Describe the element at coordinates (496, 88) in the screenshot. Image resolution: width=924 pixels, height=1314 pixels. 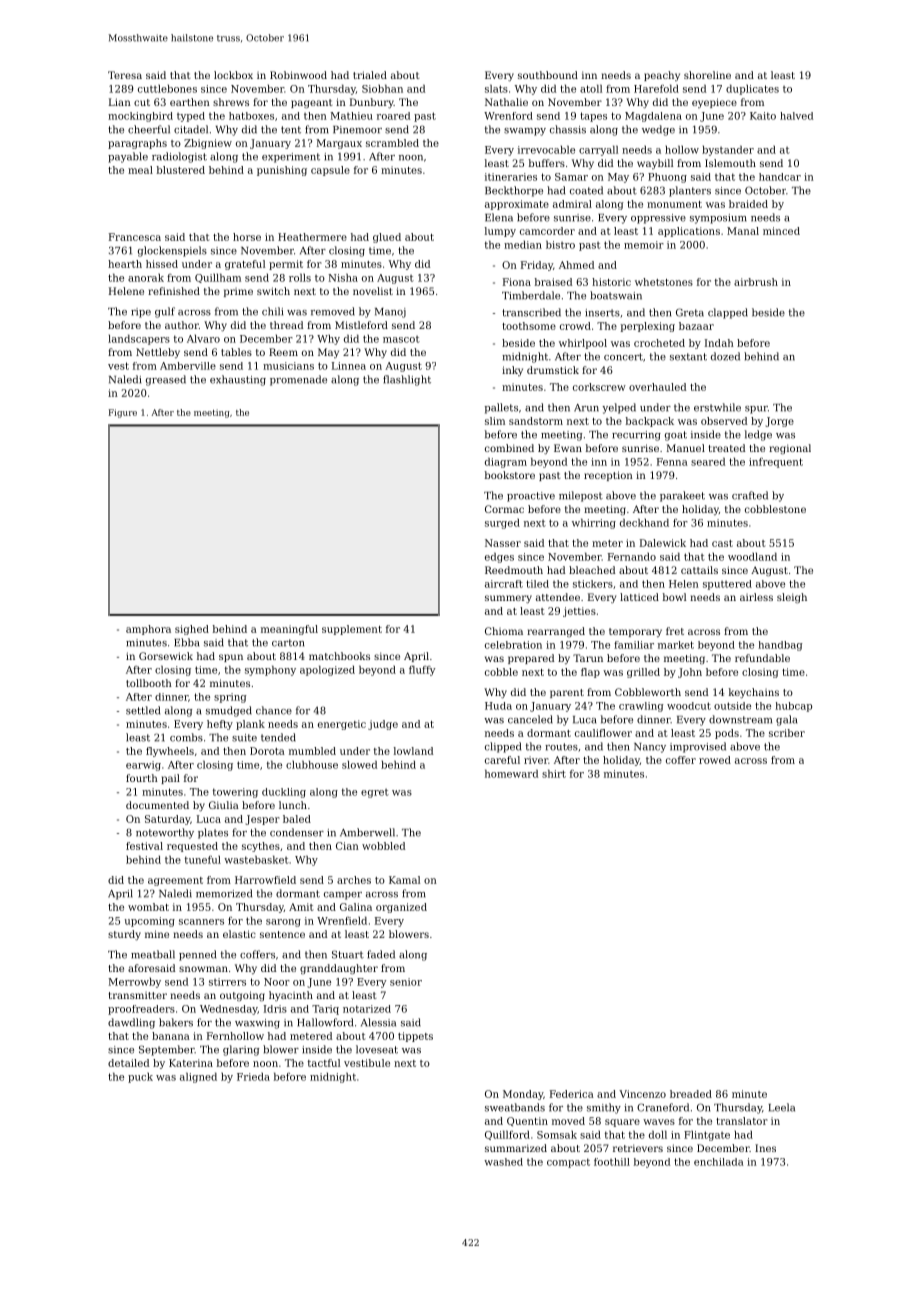
I see `slats` at that location.
